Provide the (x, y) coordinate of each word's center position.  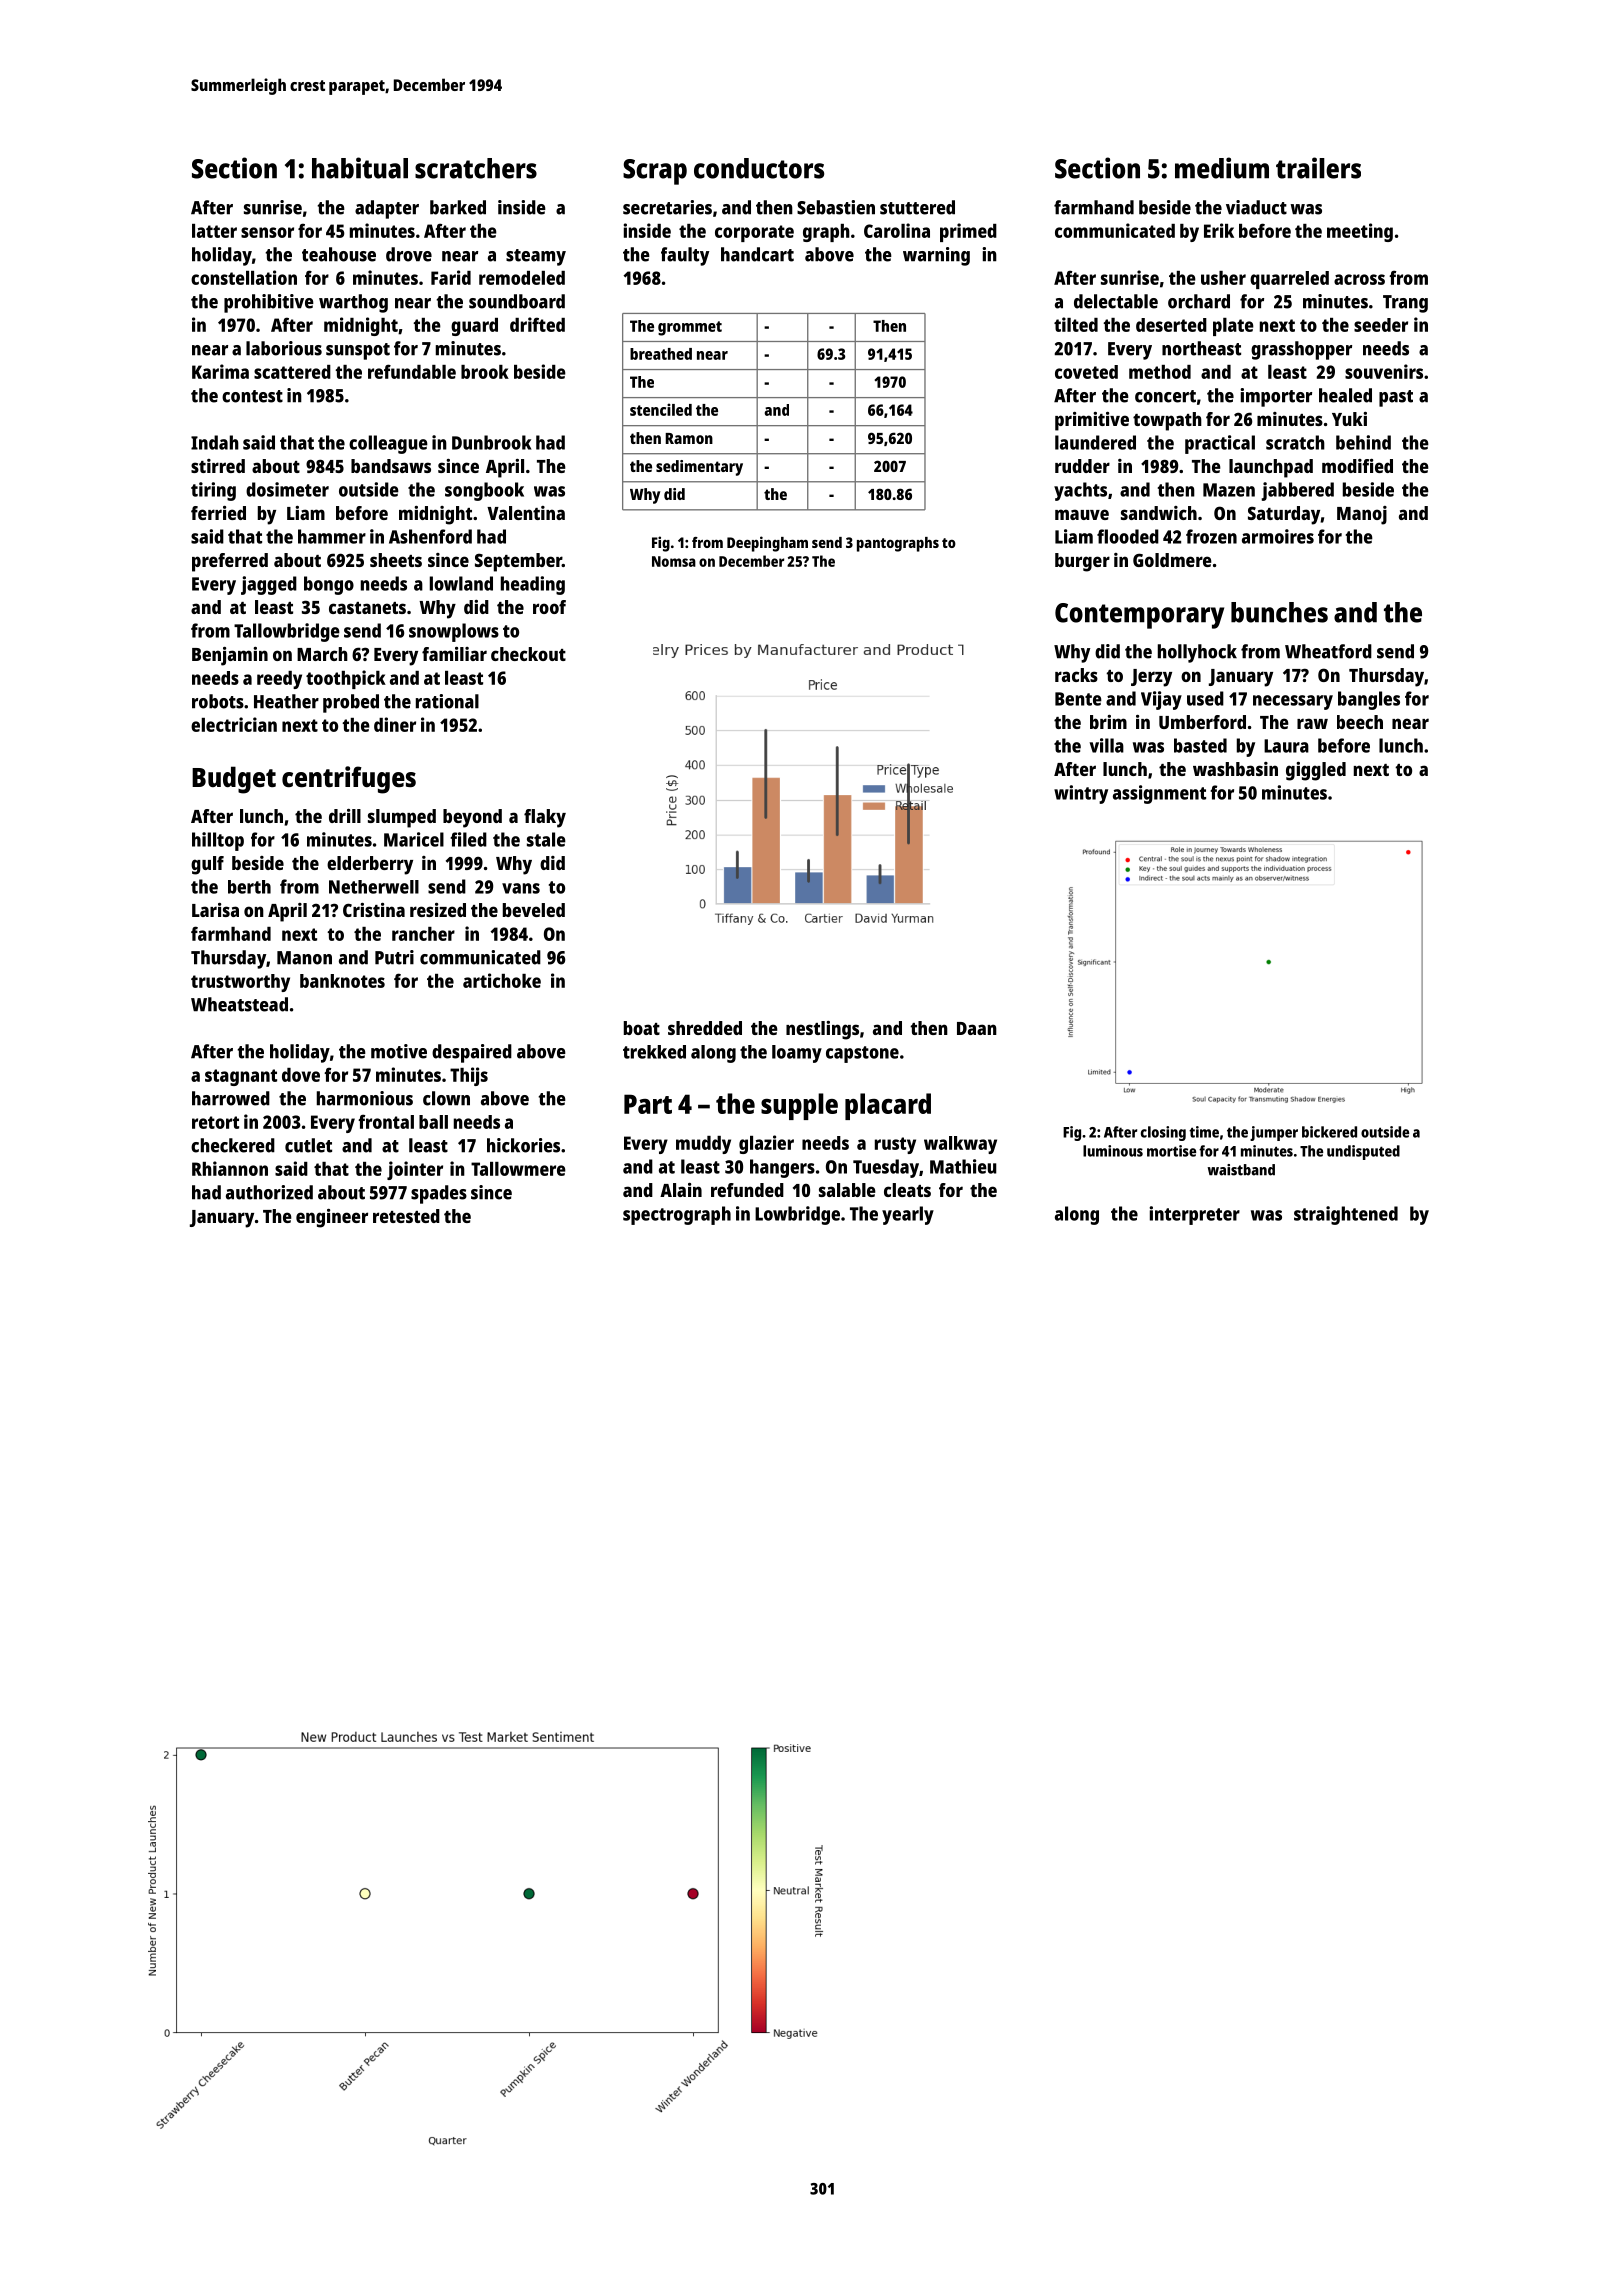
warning (936, 256)
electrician (234, 724)
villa (1106, 745)
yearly (908, 1215)
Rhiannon (230, 1168)
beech (1360, 722)
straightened (1346, 1215)
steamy (536, 257)
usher (1223, 278)
